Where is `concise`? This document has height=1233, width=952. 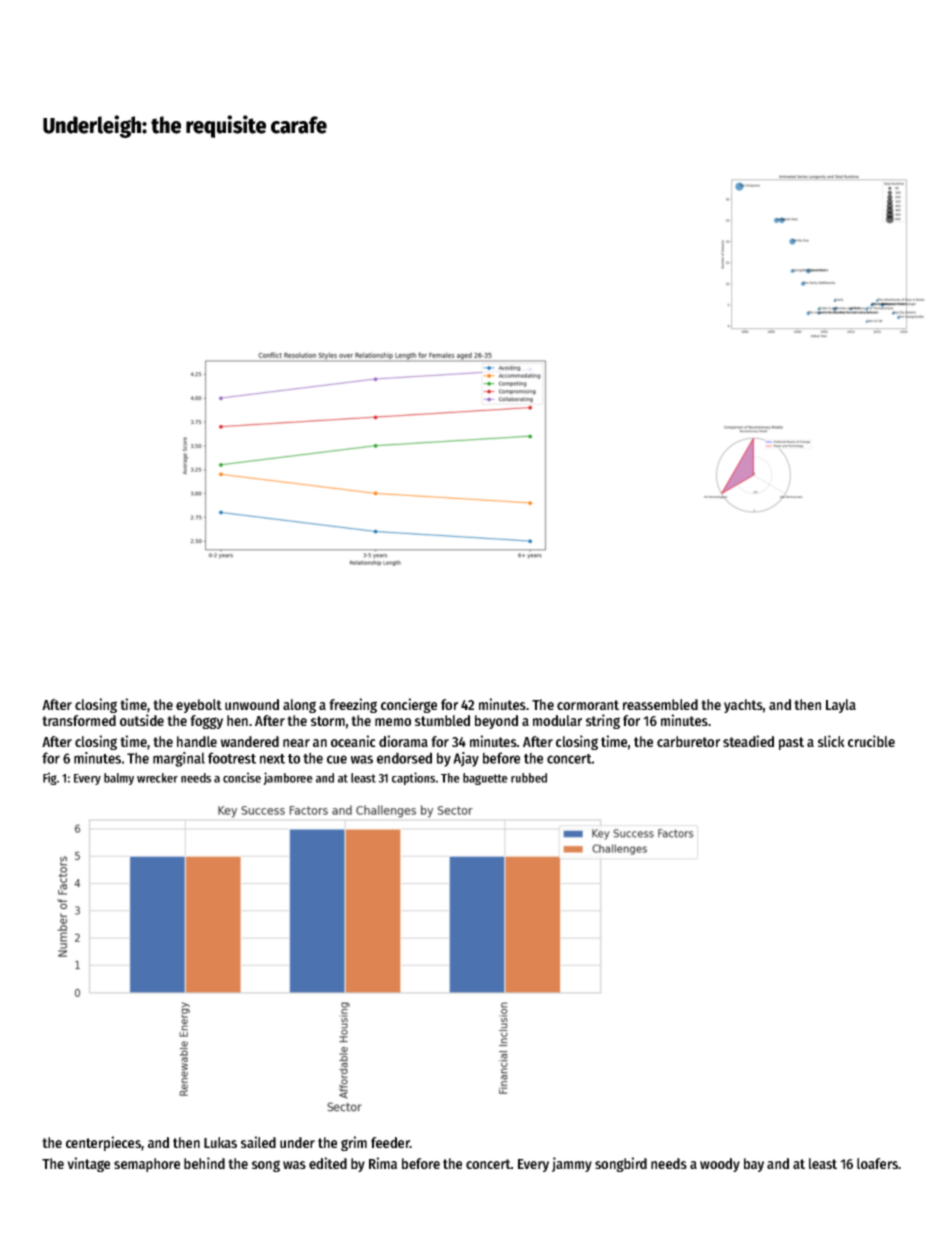 concise is located at coordinates (242, 777).
